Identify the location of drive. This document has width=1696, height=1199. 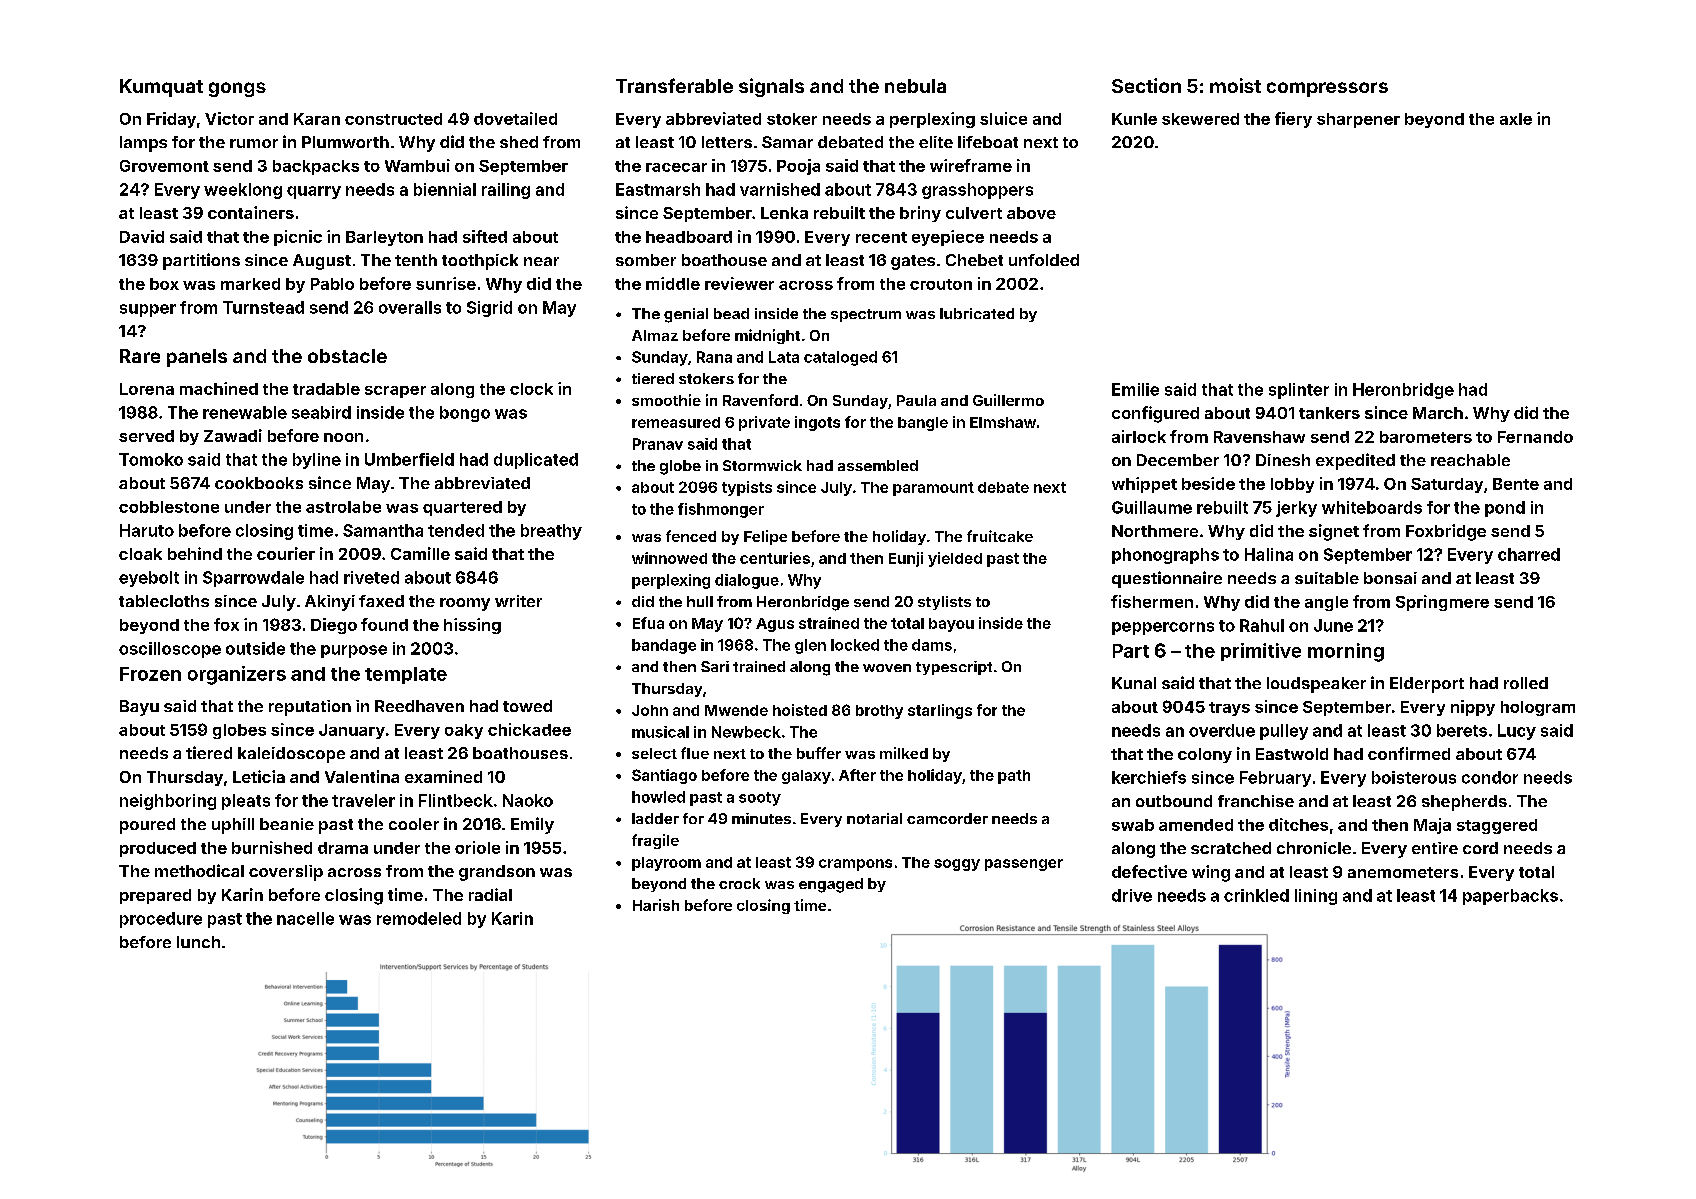
(1132, 895).
